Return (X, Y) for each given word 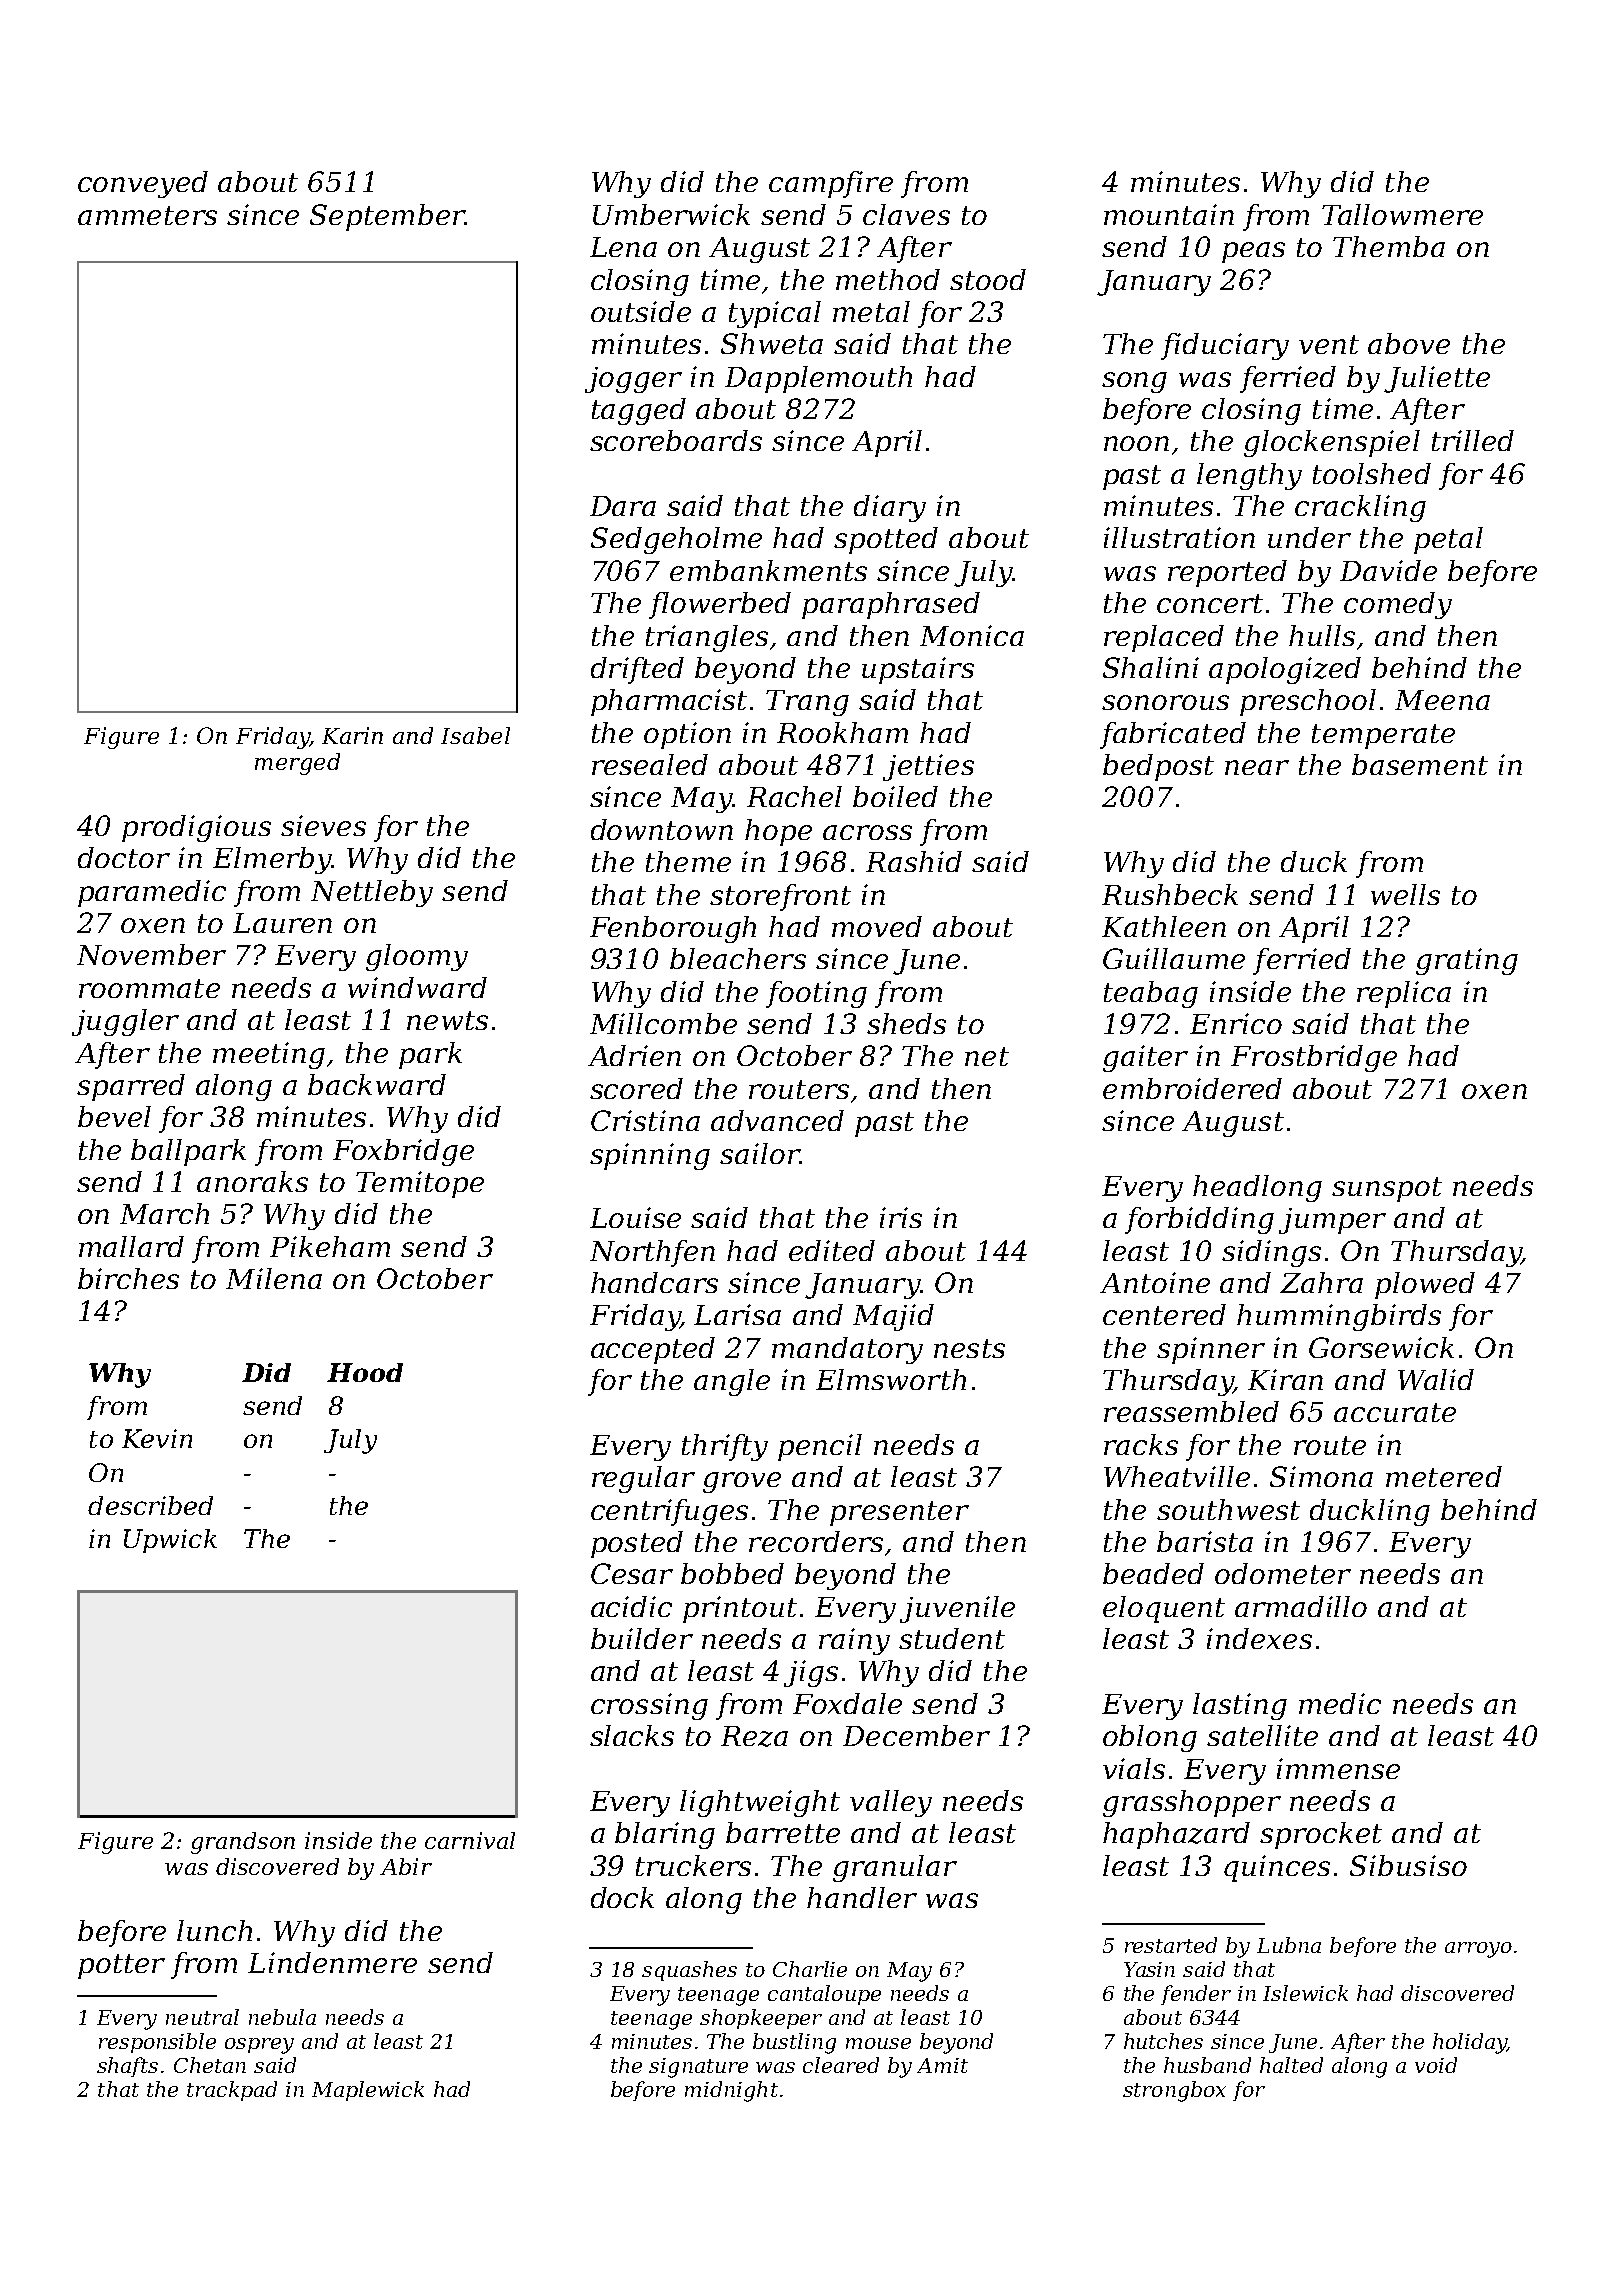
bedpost (1158, 767)
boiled (895, 796)
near (1257, 767)
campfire (831, 184)
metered (1444, 1476)
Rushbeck (1170, 894)
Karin (352, 735)
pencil (820, 1447)
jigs (811, 1673)
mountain (1169, 214)
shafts (127, 2067)
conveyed (143, 184)
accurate (1395, 1412)
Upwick (170, 1541)
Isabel (475, 735)
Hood (365, 1372)
